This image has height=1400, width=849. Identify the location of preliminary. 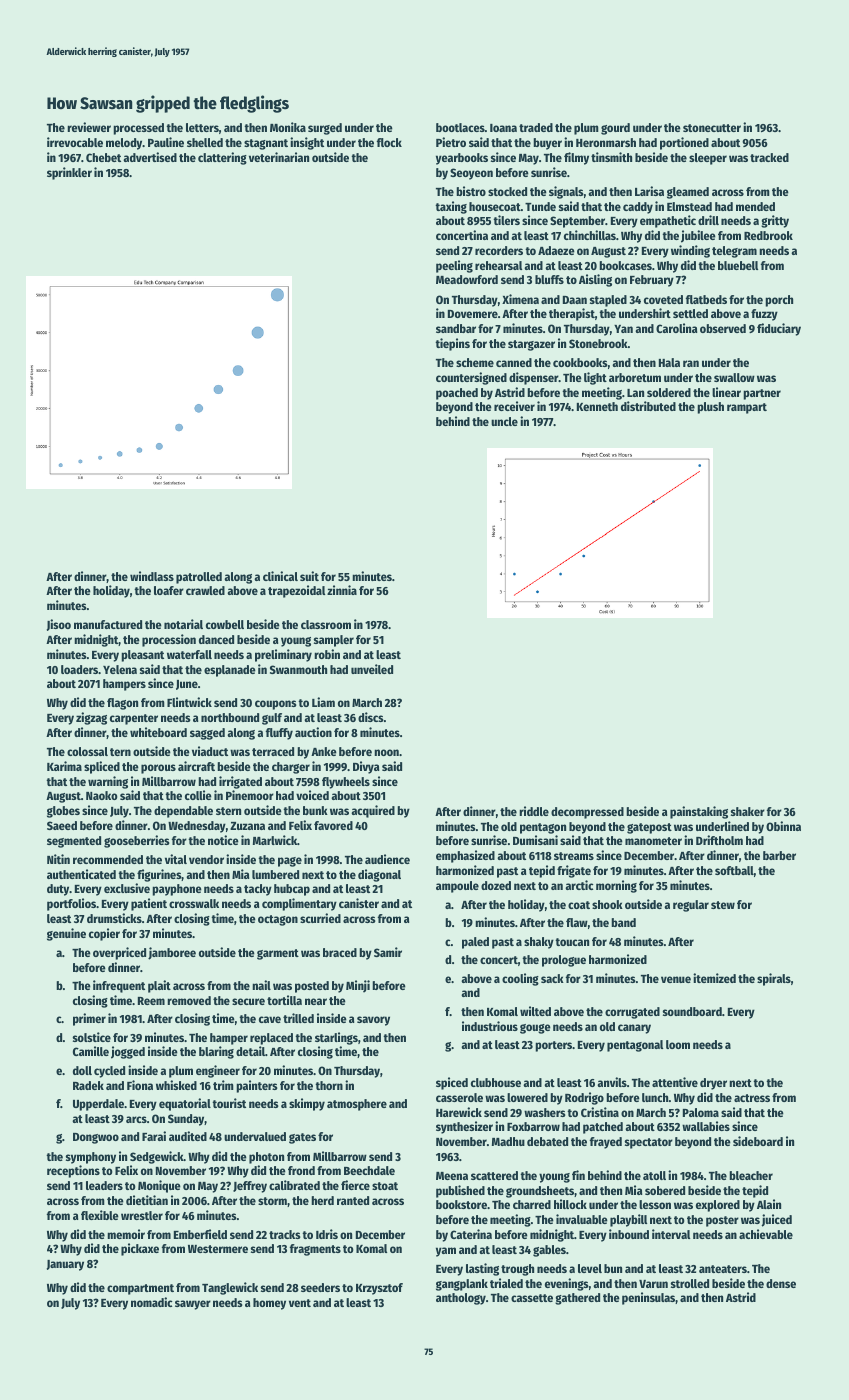
(283, 655).
